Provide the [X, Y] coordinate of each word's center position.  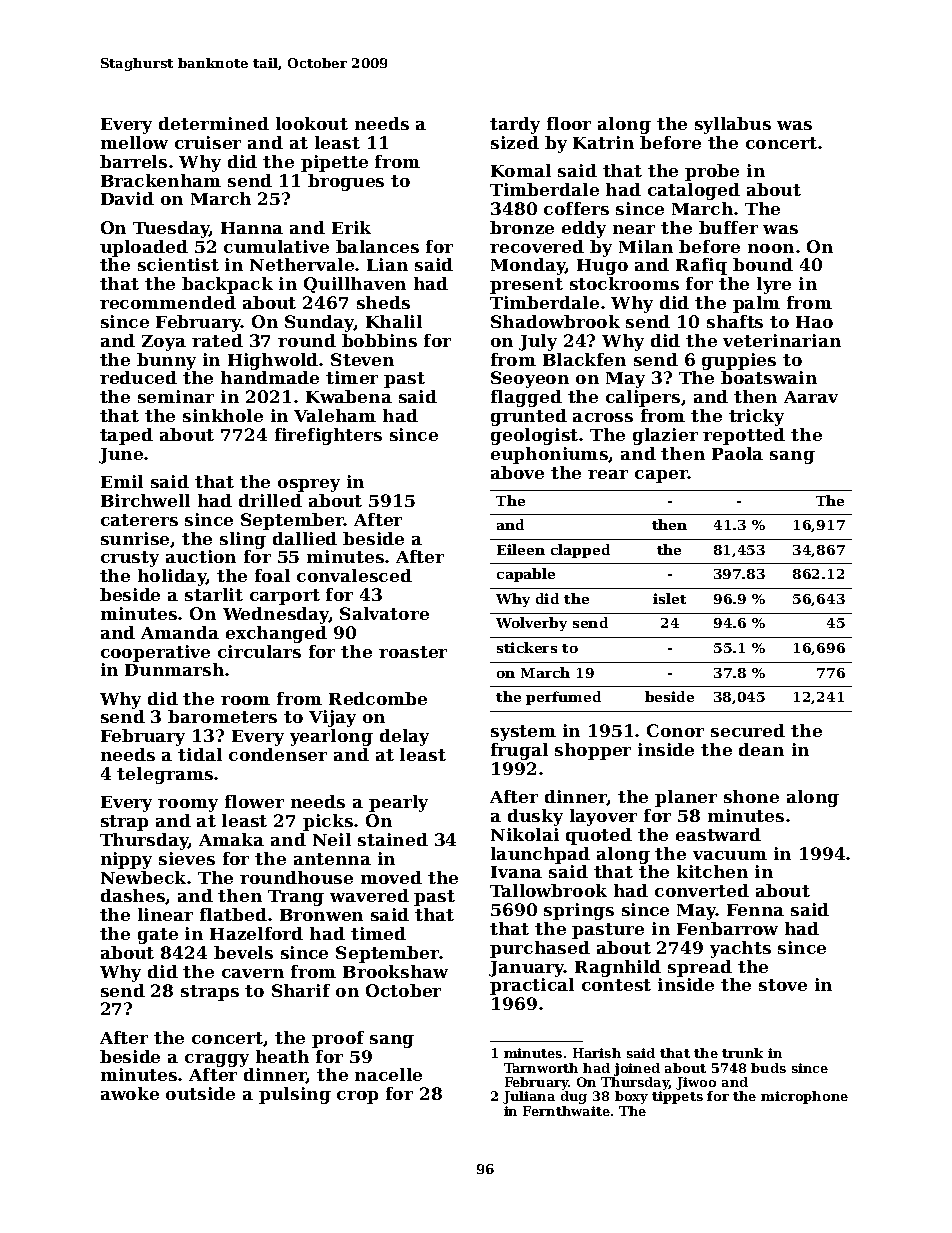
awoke [130, 1093]
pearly [398, 803]
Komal [521, 170]
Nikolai [525, 834]
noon [771, 248]
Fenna [755, 910]
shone [751, 796]
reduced [138, 377]
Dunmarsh [174, 669]
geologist [534, 436]
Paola [737, 453]
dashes [133, 895]
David [127, 198]
